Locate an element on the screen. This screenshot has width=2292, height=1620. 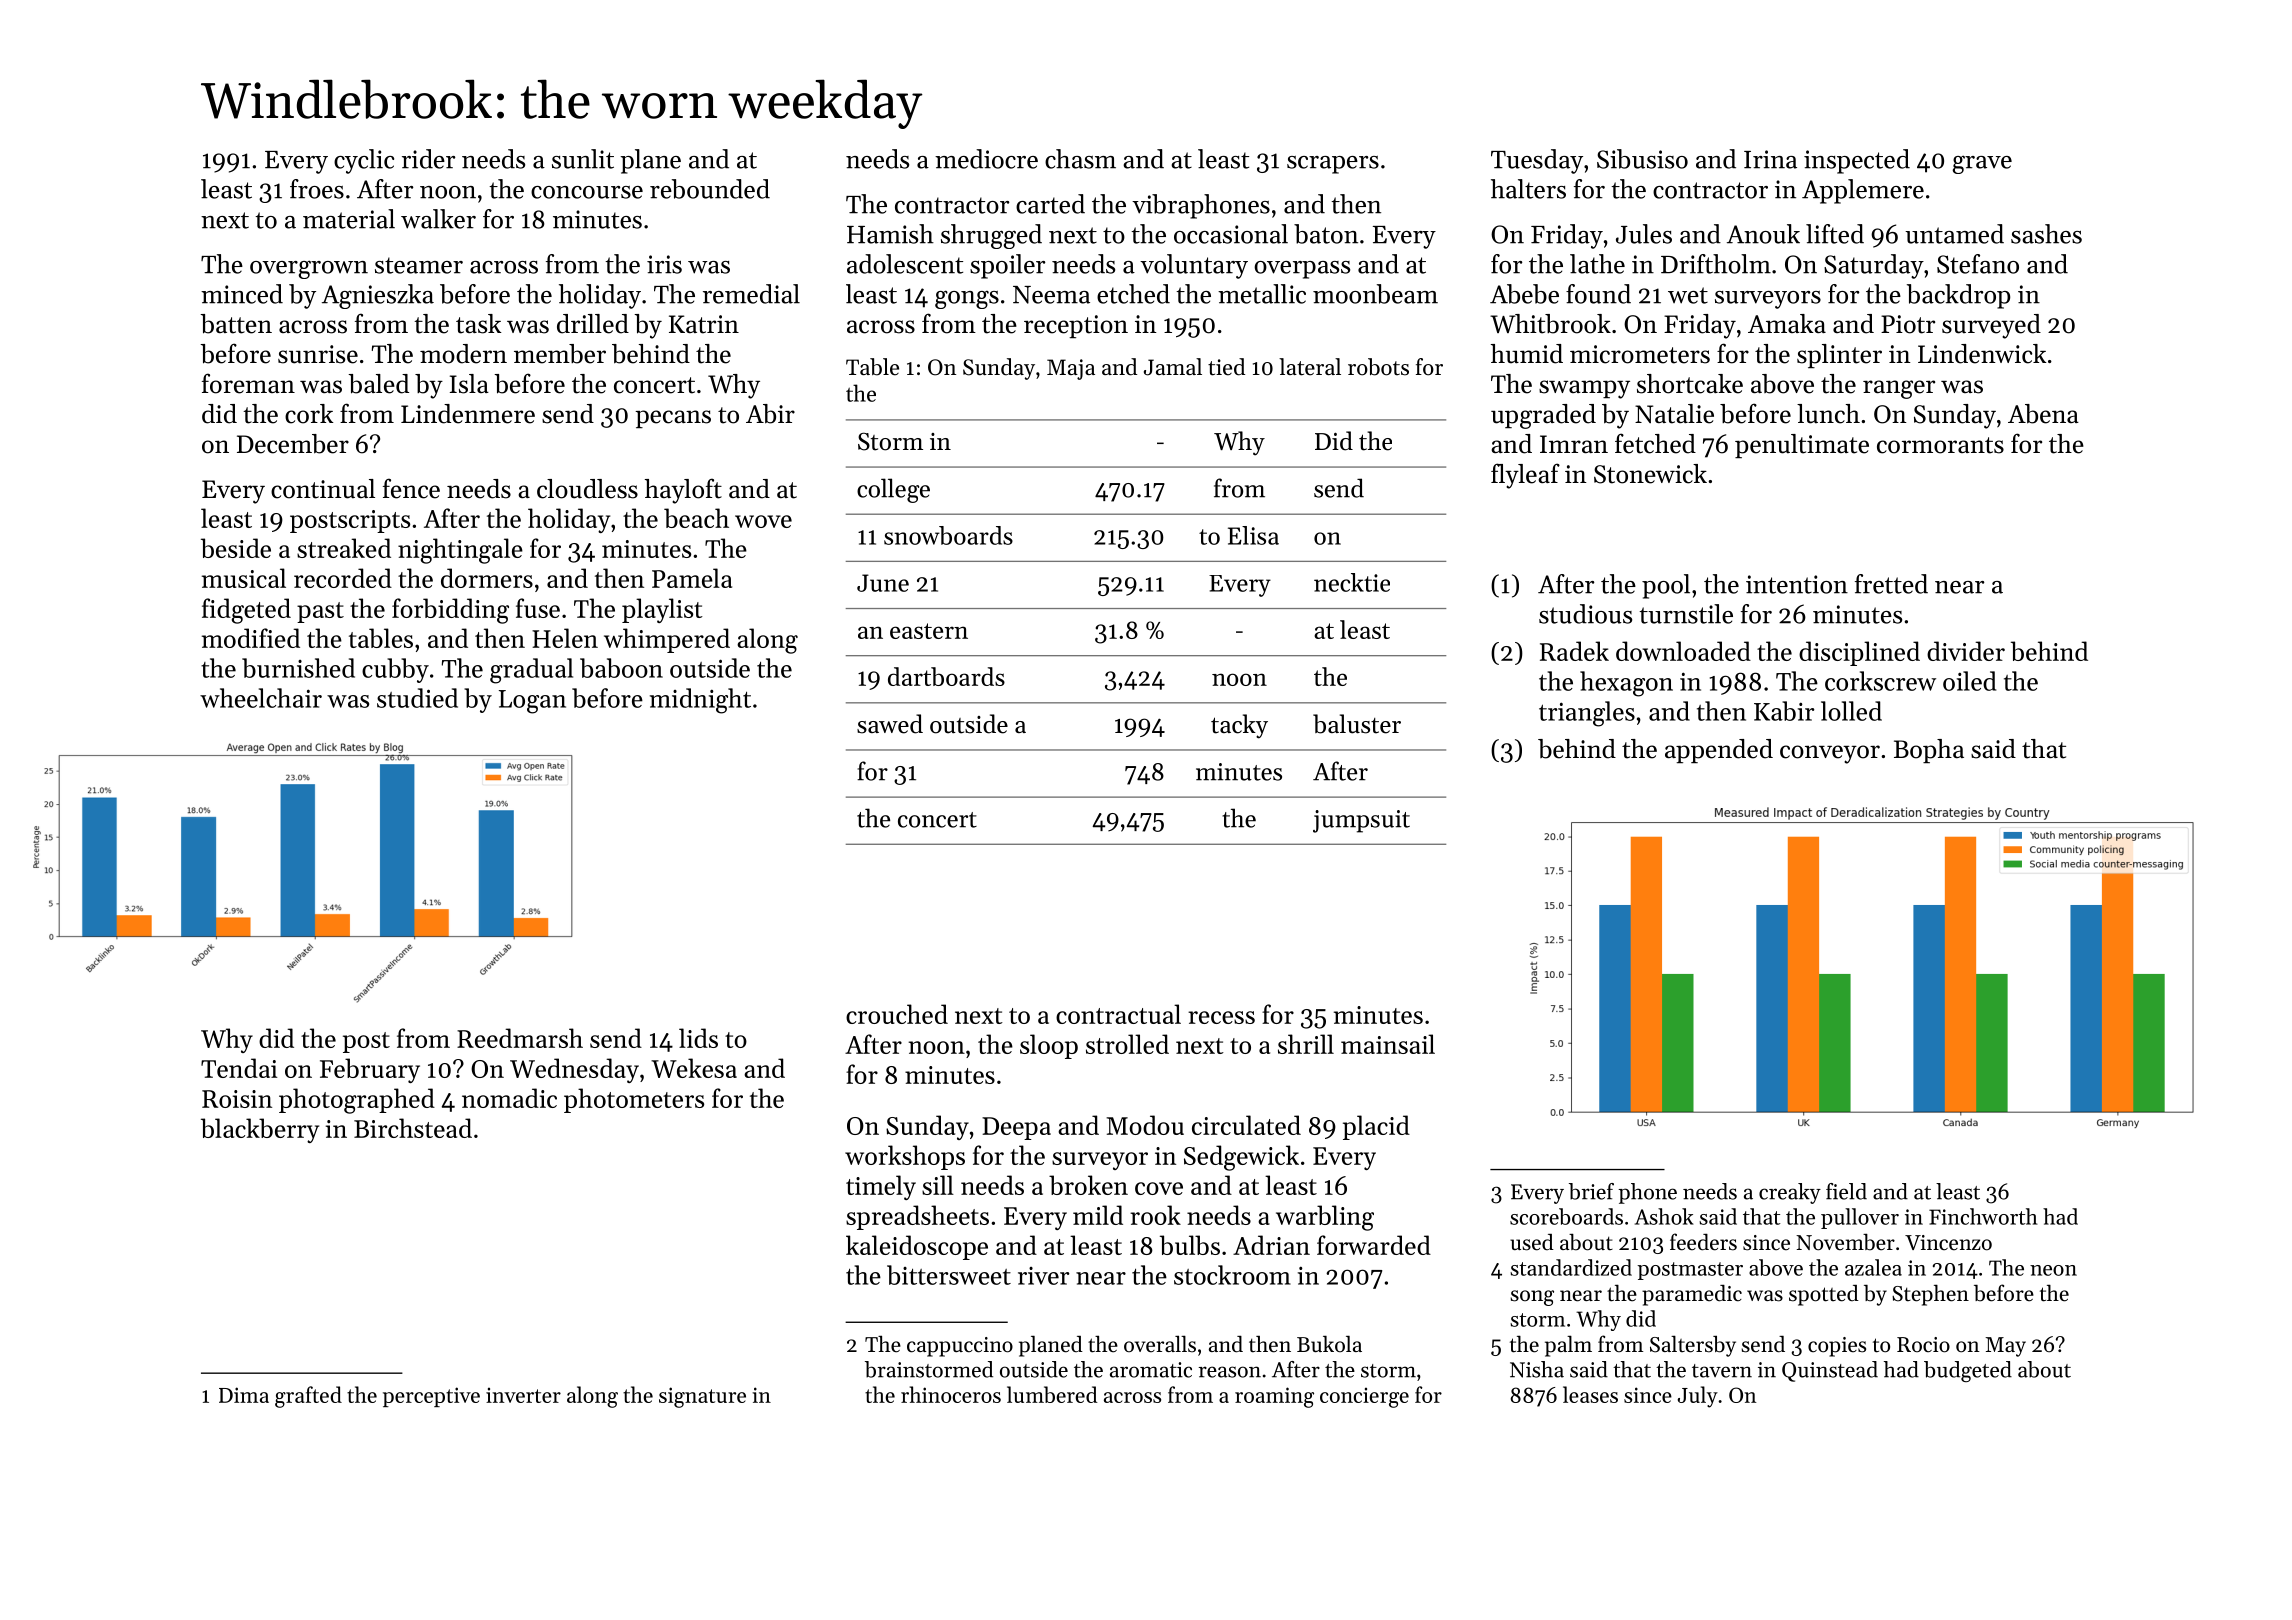
Anouk is located at coordinates (1763, 234).
